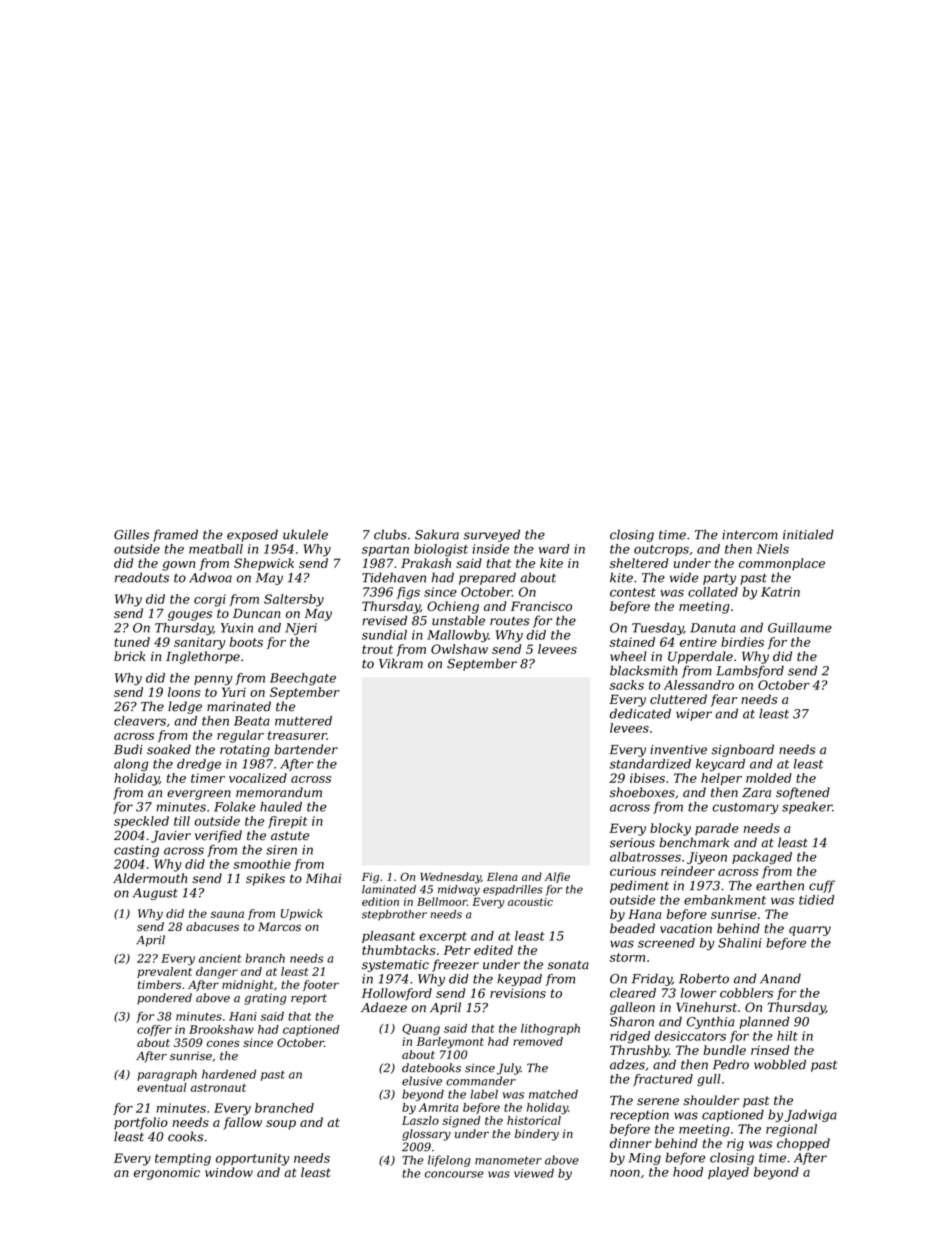 This screenshot has width=952, height=1233. I want to click on outcrops, so click(661, 550).
